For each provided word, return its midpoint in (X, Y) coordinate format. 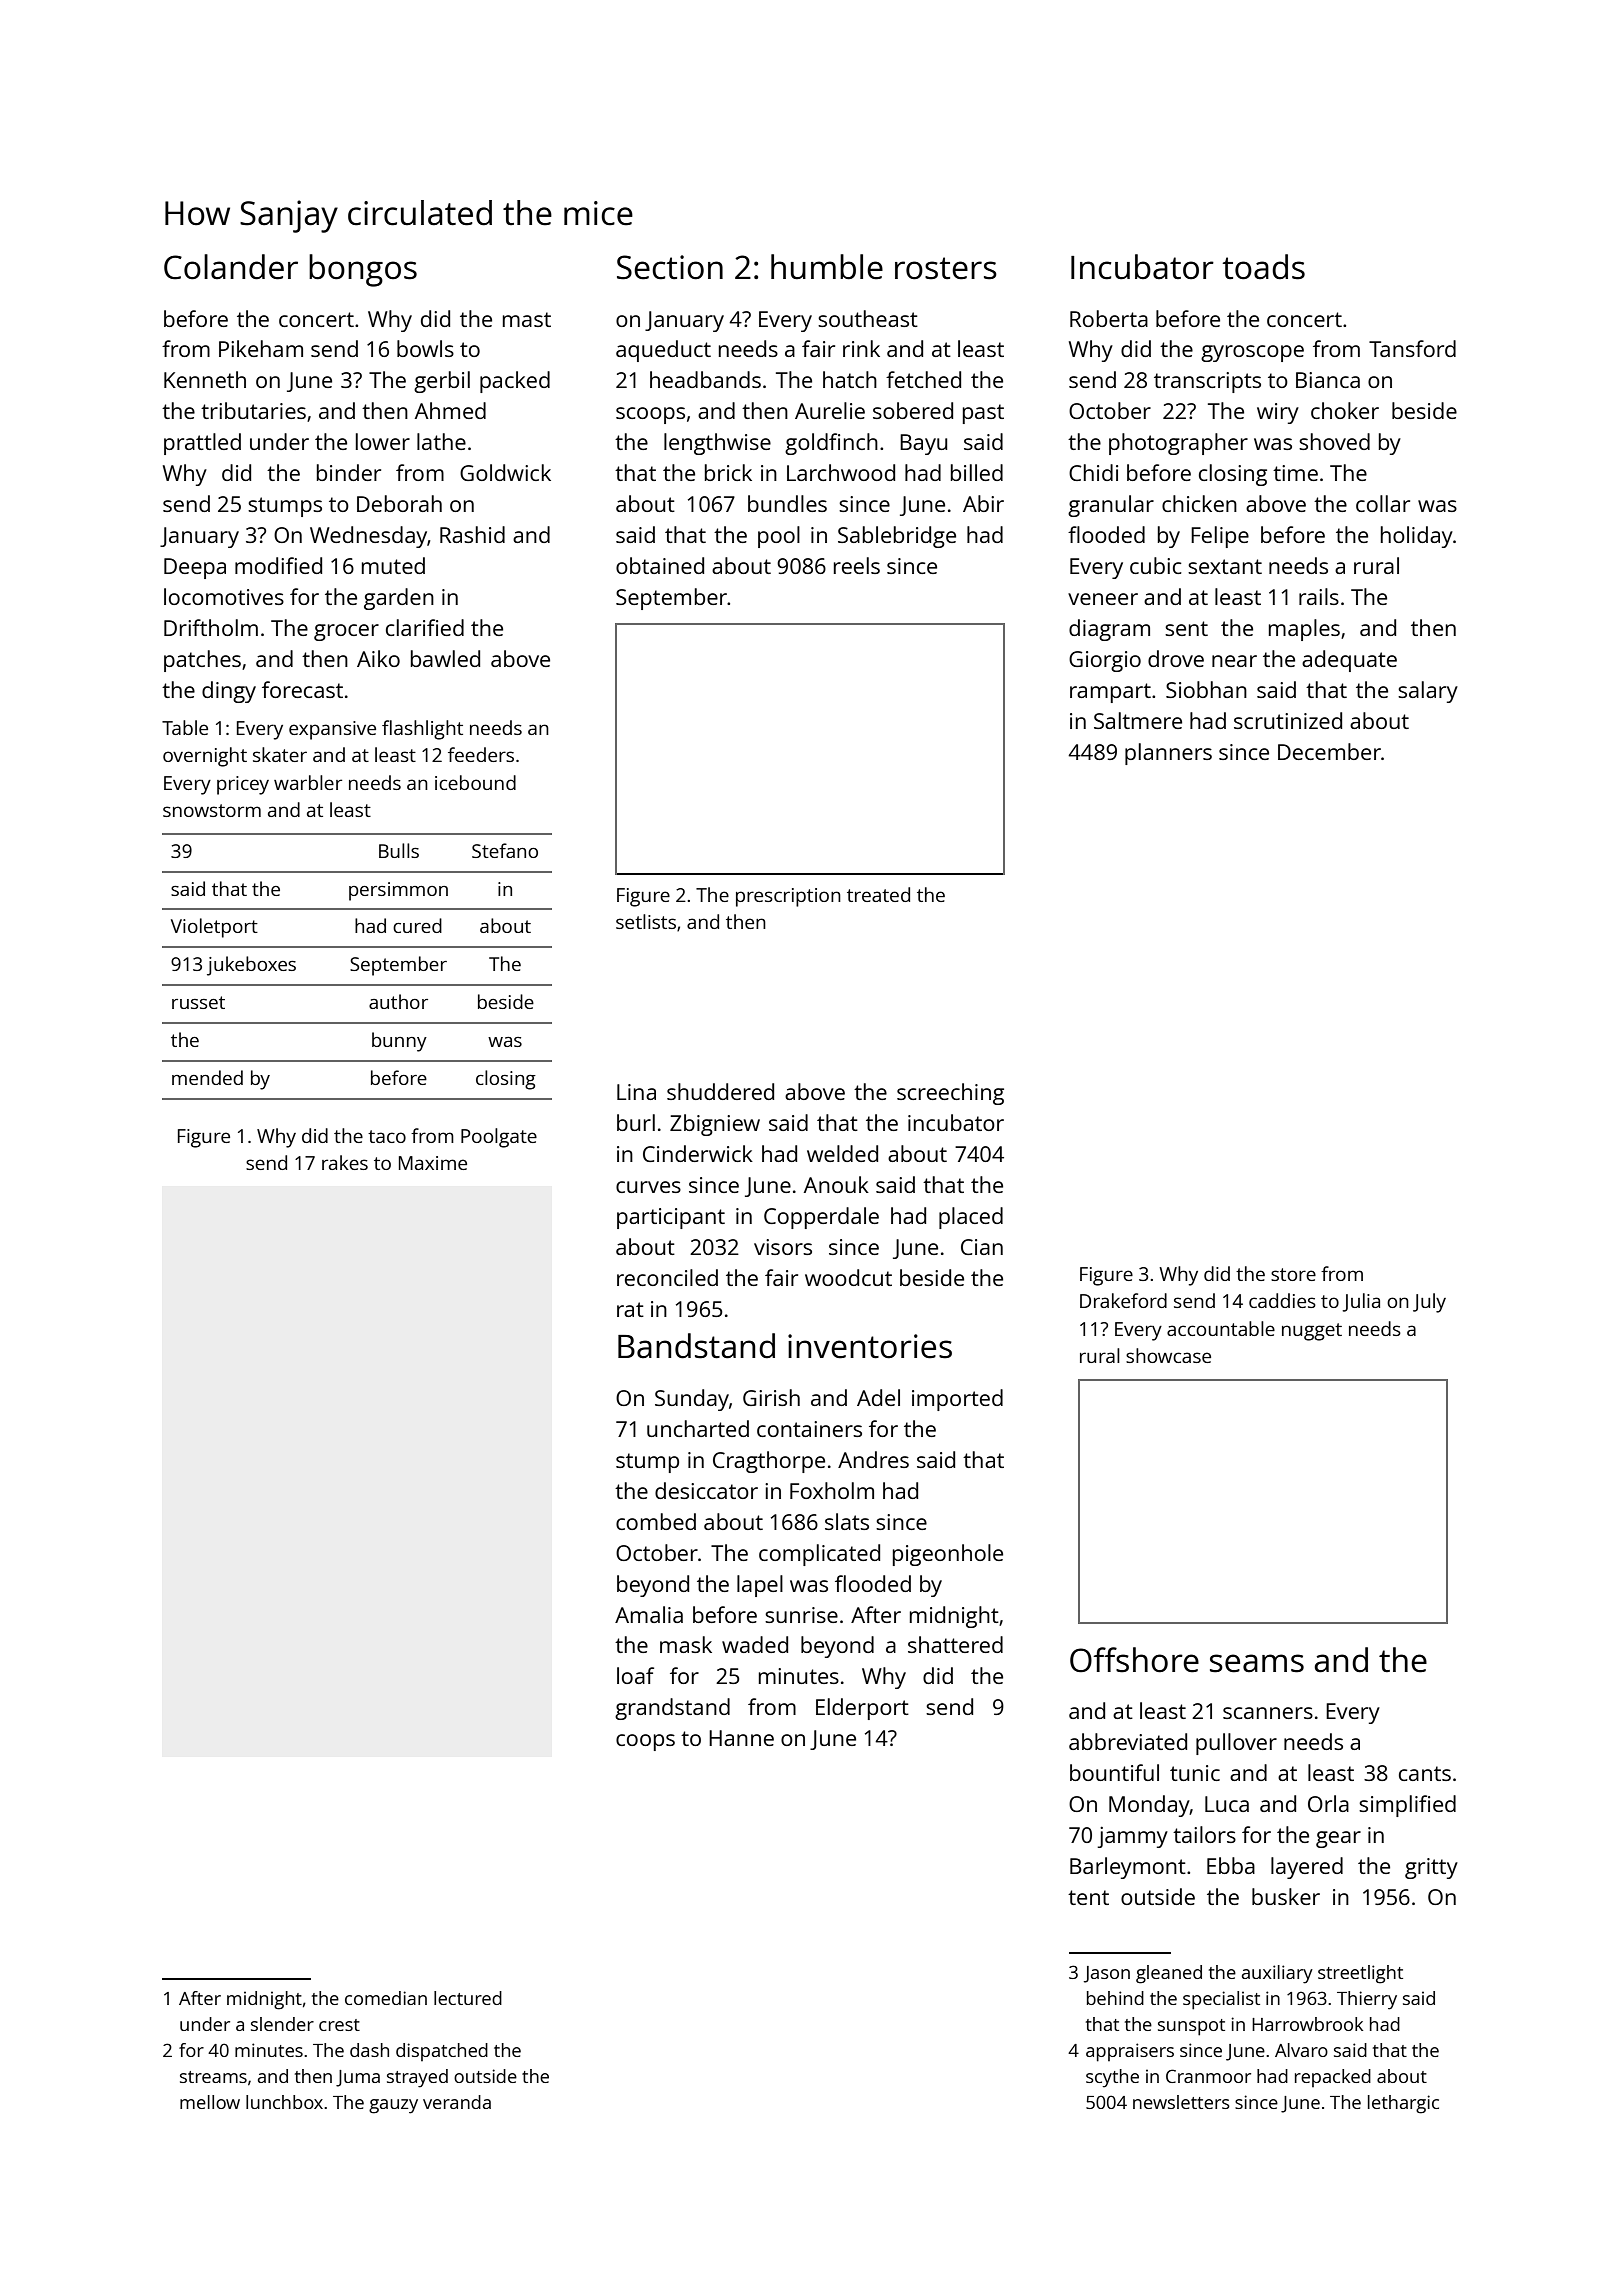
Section (670, 267)
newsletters (1181, 2102)
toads (1263, 267)
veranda (457, 2102)
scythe (1112, 2078)
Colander (231, 267)
